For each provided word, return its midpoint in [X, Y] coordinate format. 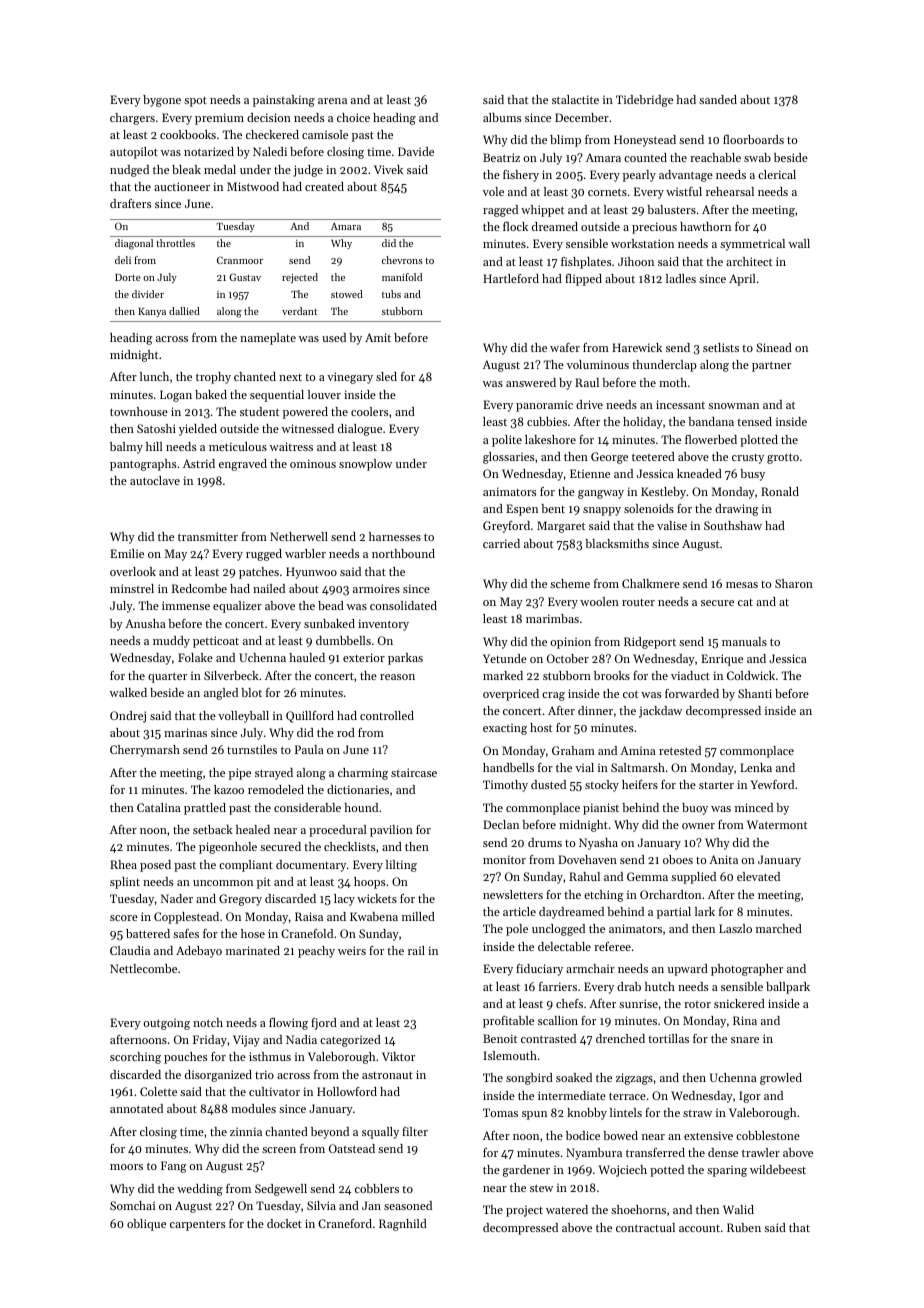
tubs [391, 294]
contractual [645, 1227]
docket [284, 1223]
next [290, 377]
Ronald [780, 491]
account [699, 1228]
